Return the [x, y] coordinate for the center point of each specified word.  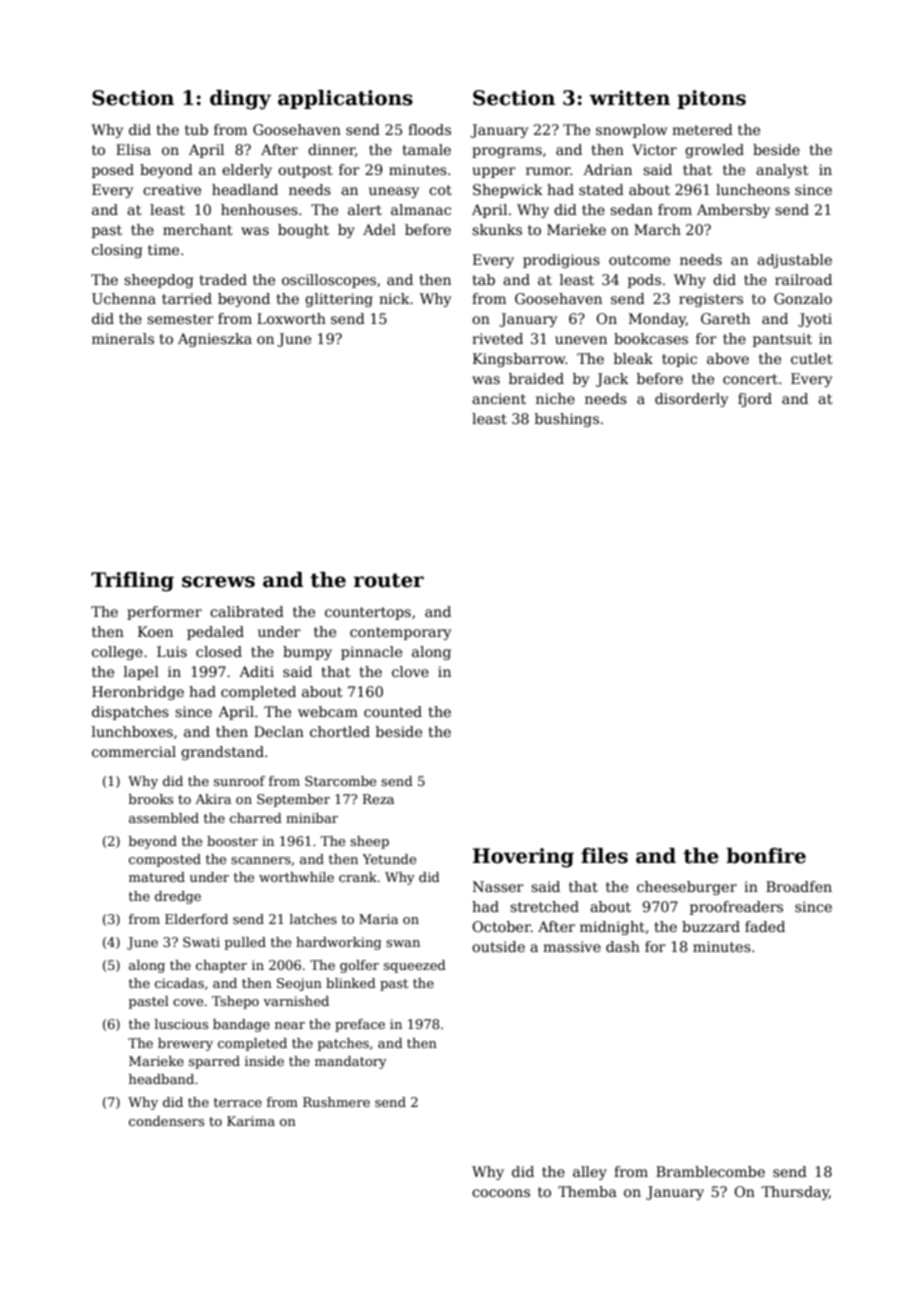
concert [750, 379]
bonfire [766, 856]
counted [393, 711]
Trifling [132, 582]
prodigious [561, 261]
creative [172, 189]
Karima [251, 1121]
